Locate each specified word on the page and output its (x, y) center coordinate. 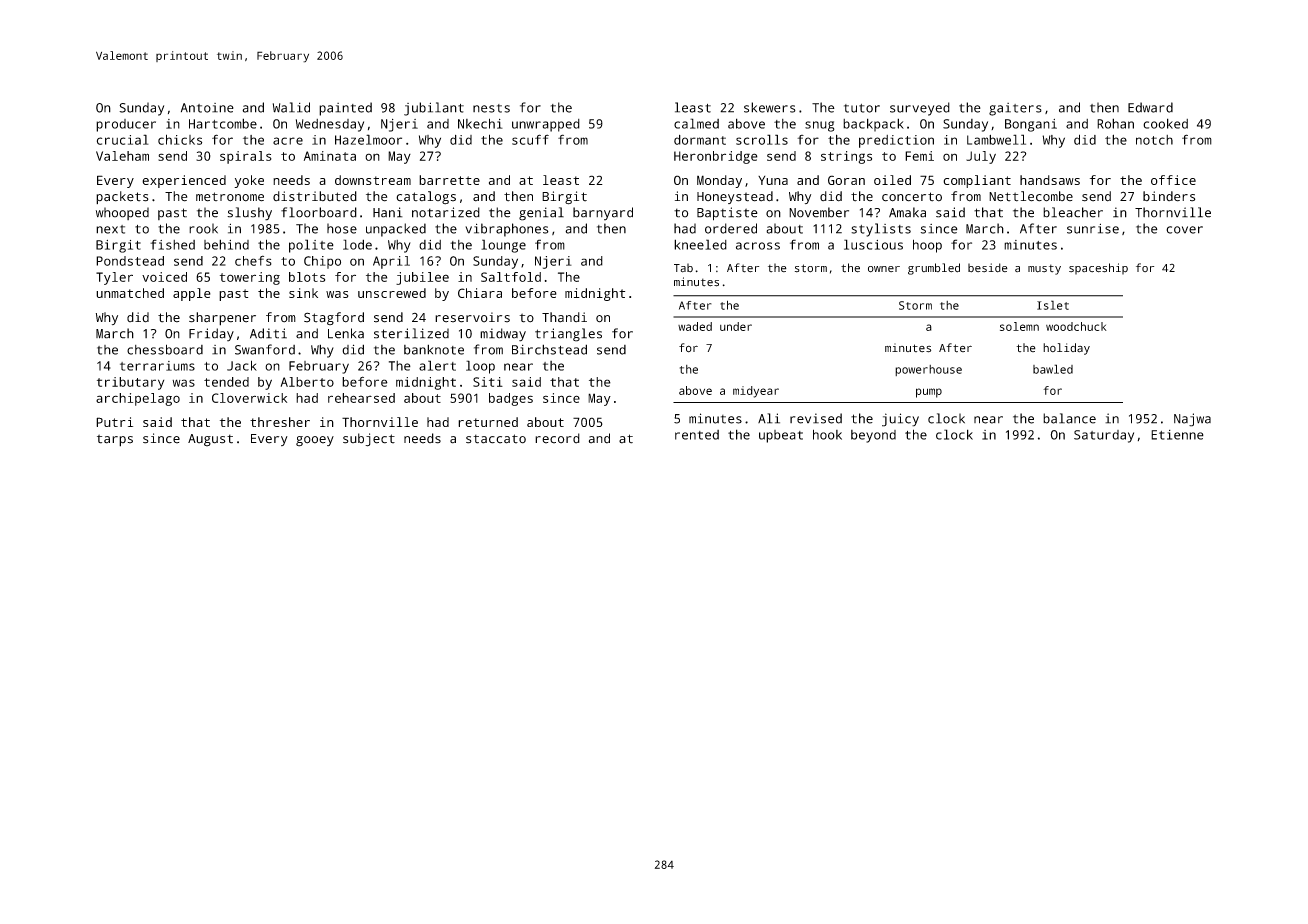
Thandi (564, 317)
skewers (770, 107)
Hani (388, 212)
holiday (1066, 349)
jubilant (434, 109)
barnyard (603, 214)
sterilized (411, 333)
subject (369, 440)
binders (1169, 196)
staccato (496, 439)
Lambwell (996, 139)
